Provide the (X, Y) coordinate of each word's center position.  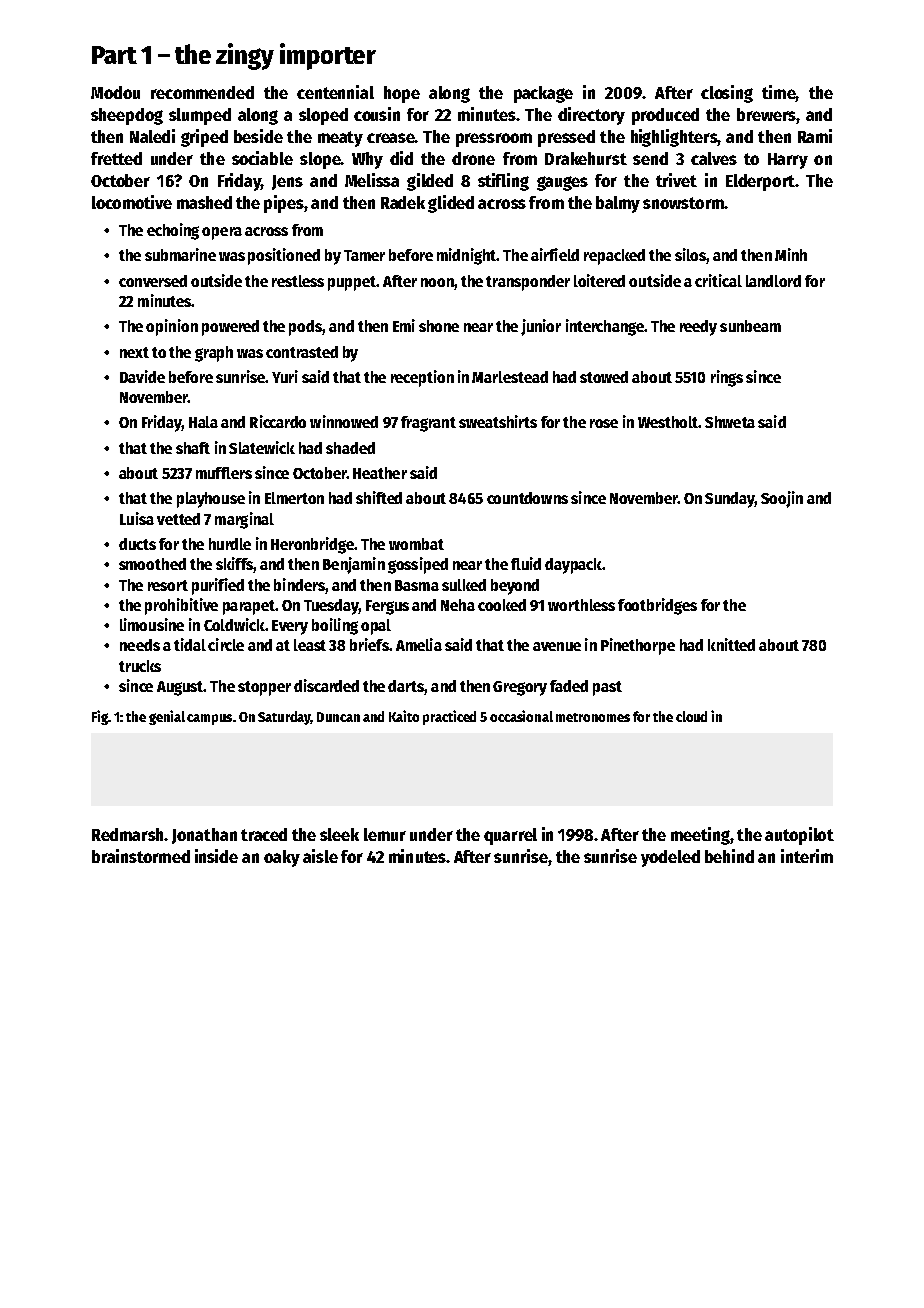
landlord (773, 281)
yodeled (670, 858)
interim (807, 856)
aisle (320, 856)
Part (114, 55)
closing (727, 94)
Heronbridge (312, 545)
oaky (282, 858)
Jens (287, 182)
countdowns (527, 498)
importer (328, 56)
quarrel (510, 836)
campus (209, 719)
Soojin (782, 499)
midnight (466, 256)
